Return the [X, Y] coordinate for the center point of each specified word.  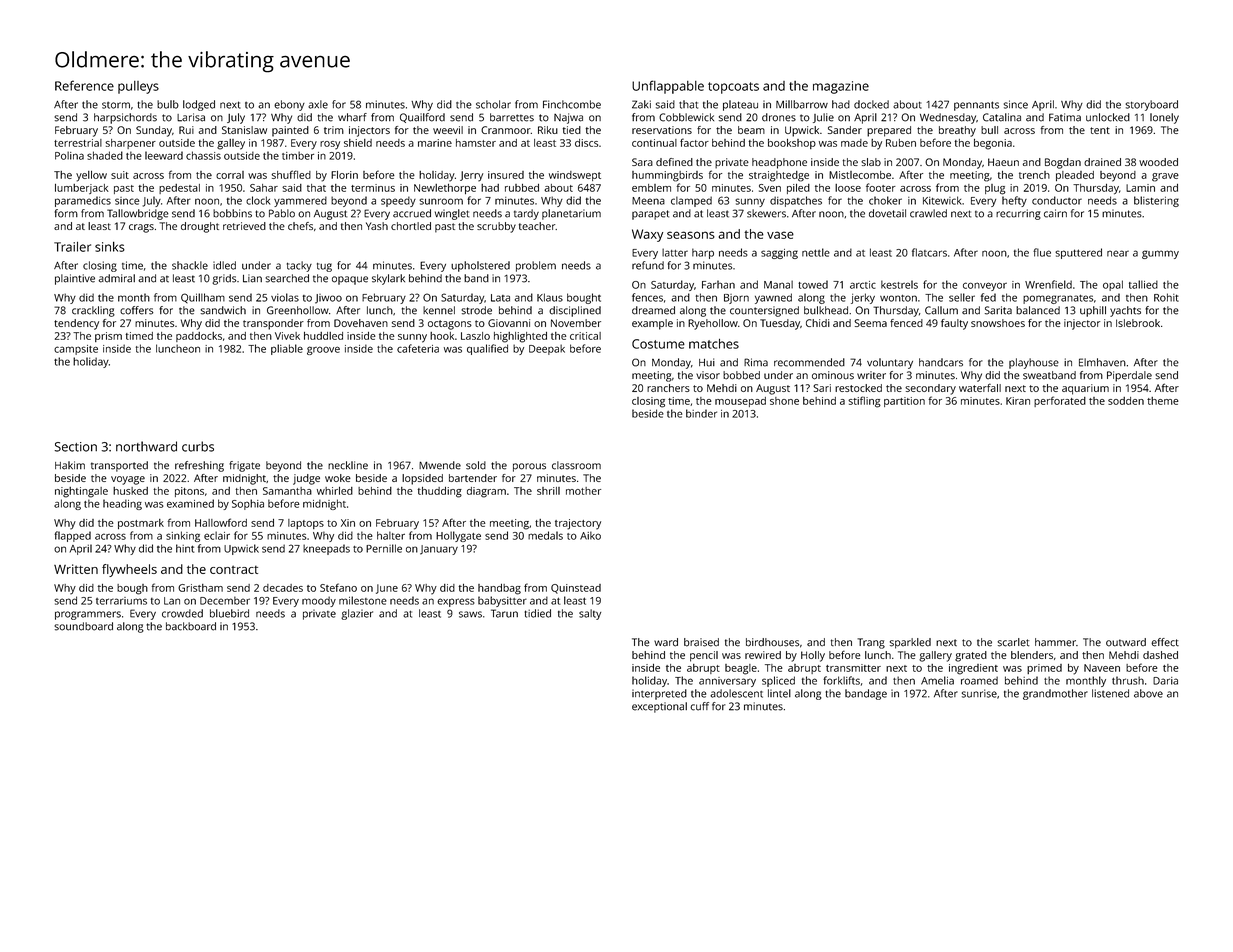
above [1148, 693]
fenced [906, 323]
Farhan [718, 284]
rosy [330, 145]
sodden [1126, 401]
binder [701, 413]
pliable [287, 349]
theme [1163, 401]
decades [283, 588]
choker [885, 200]
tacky [299, 266]
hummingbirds [667, 176]
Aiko [590, 535]
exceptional [659, 707]
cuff [699, 706]
